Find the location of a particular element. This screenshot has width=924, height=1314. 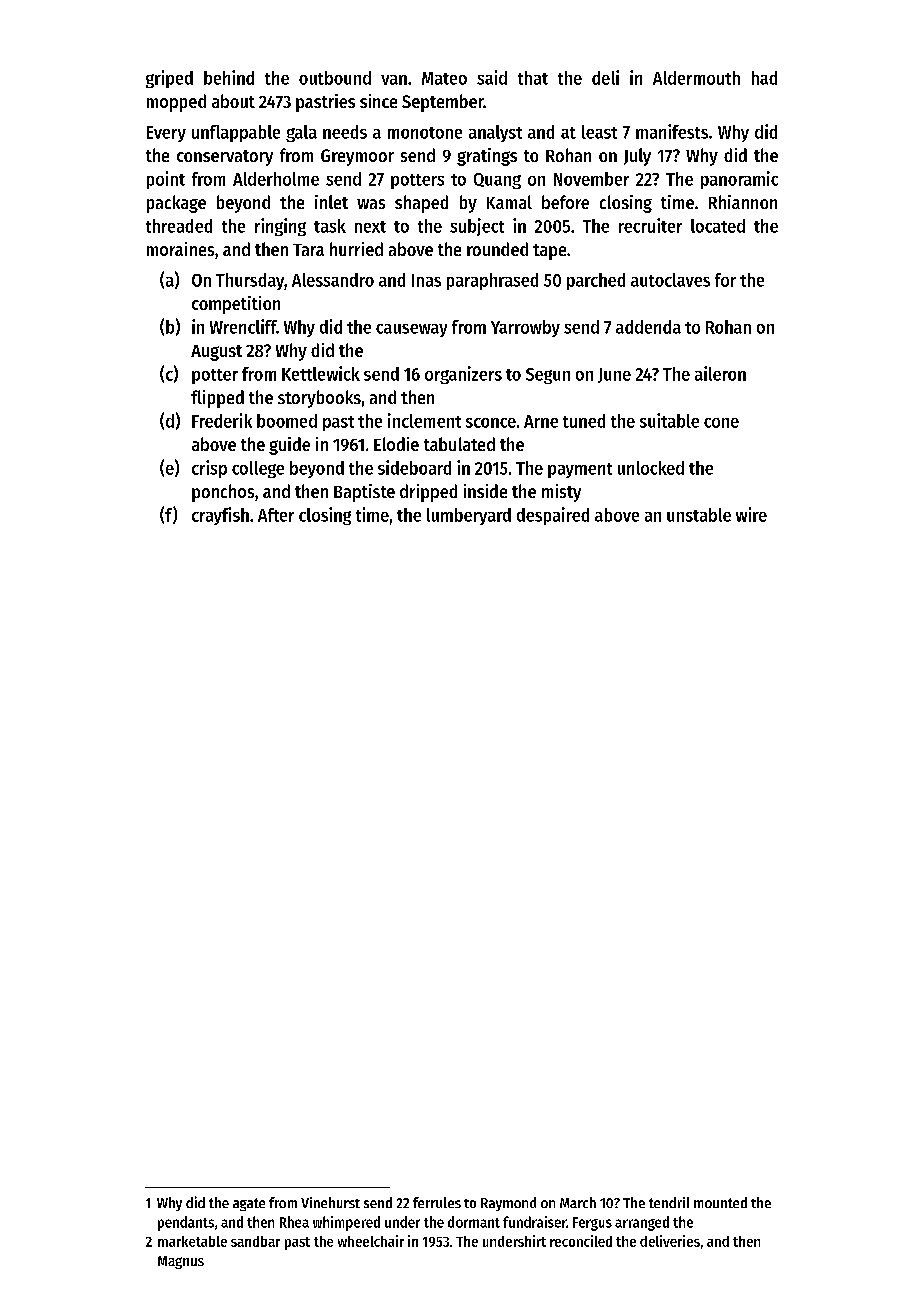

lumberyard is located at coordinates (469, 516).
